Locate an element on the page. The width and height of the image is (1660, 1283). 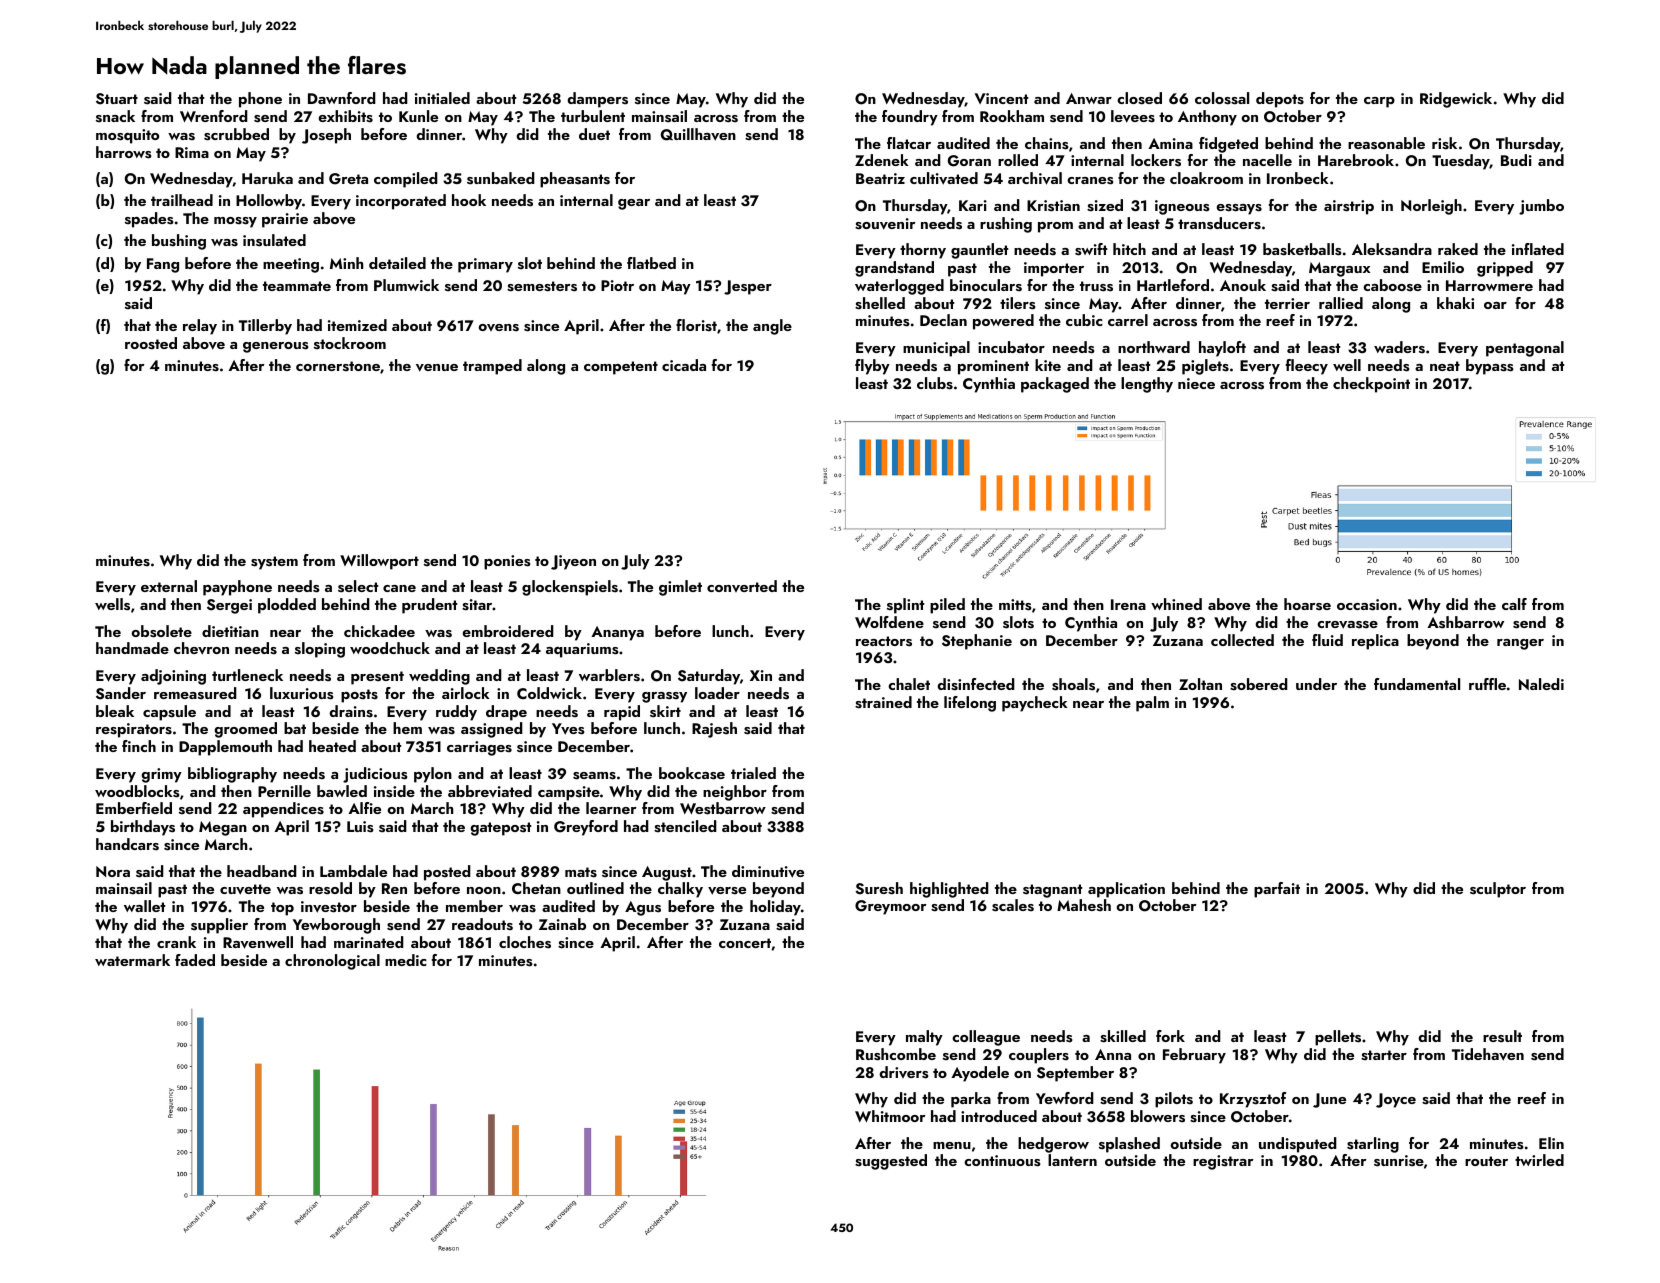
teammate is located at coordinates (297, 286).
